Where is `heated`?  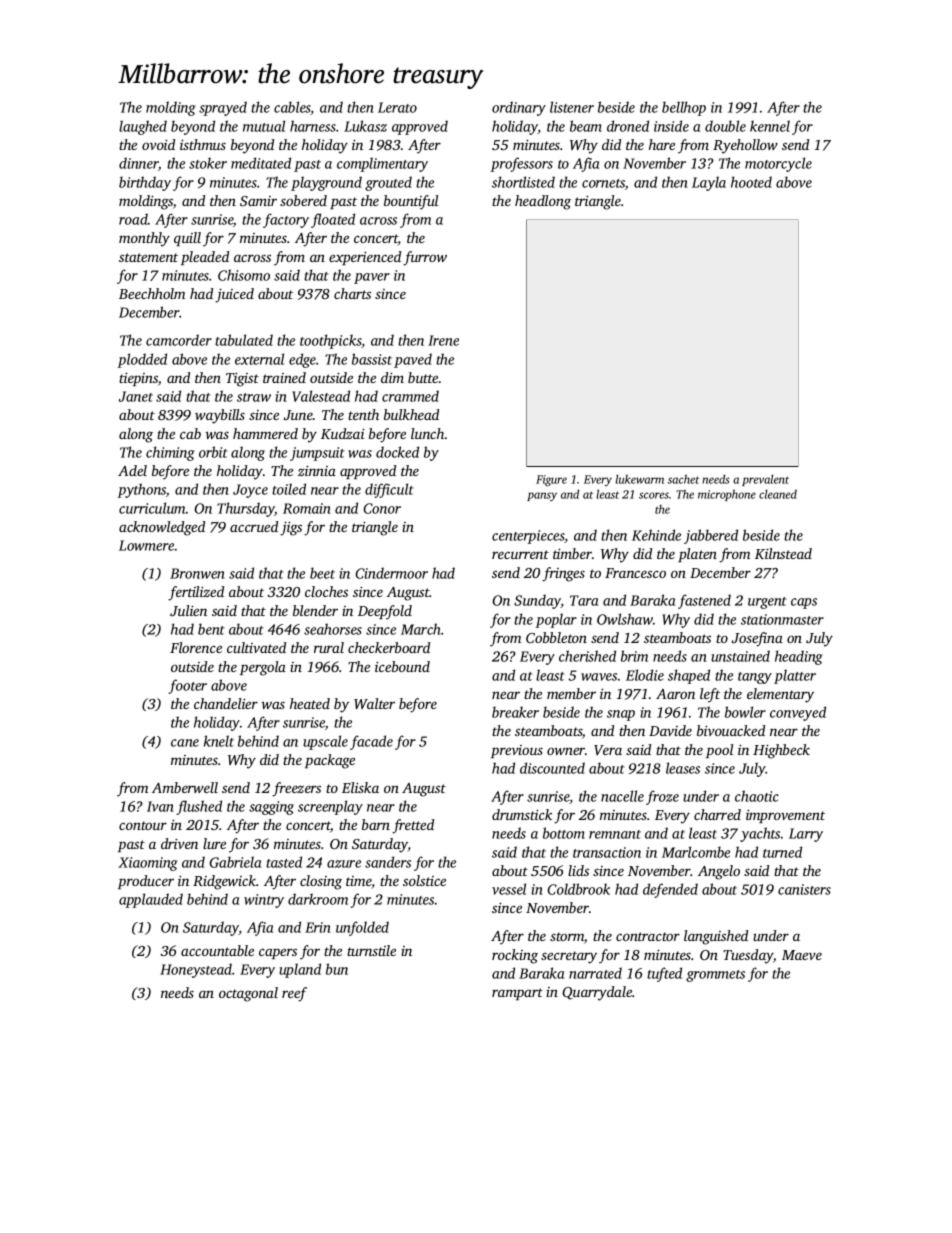
heated is located at coordinates (310, 703).
